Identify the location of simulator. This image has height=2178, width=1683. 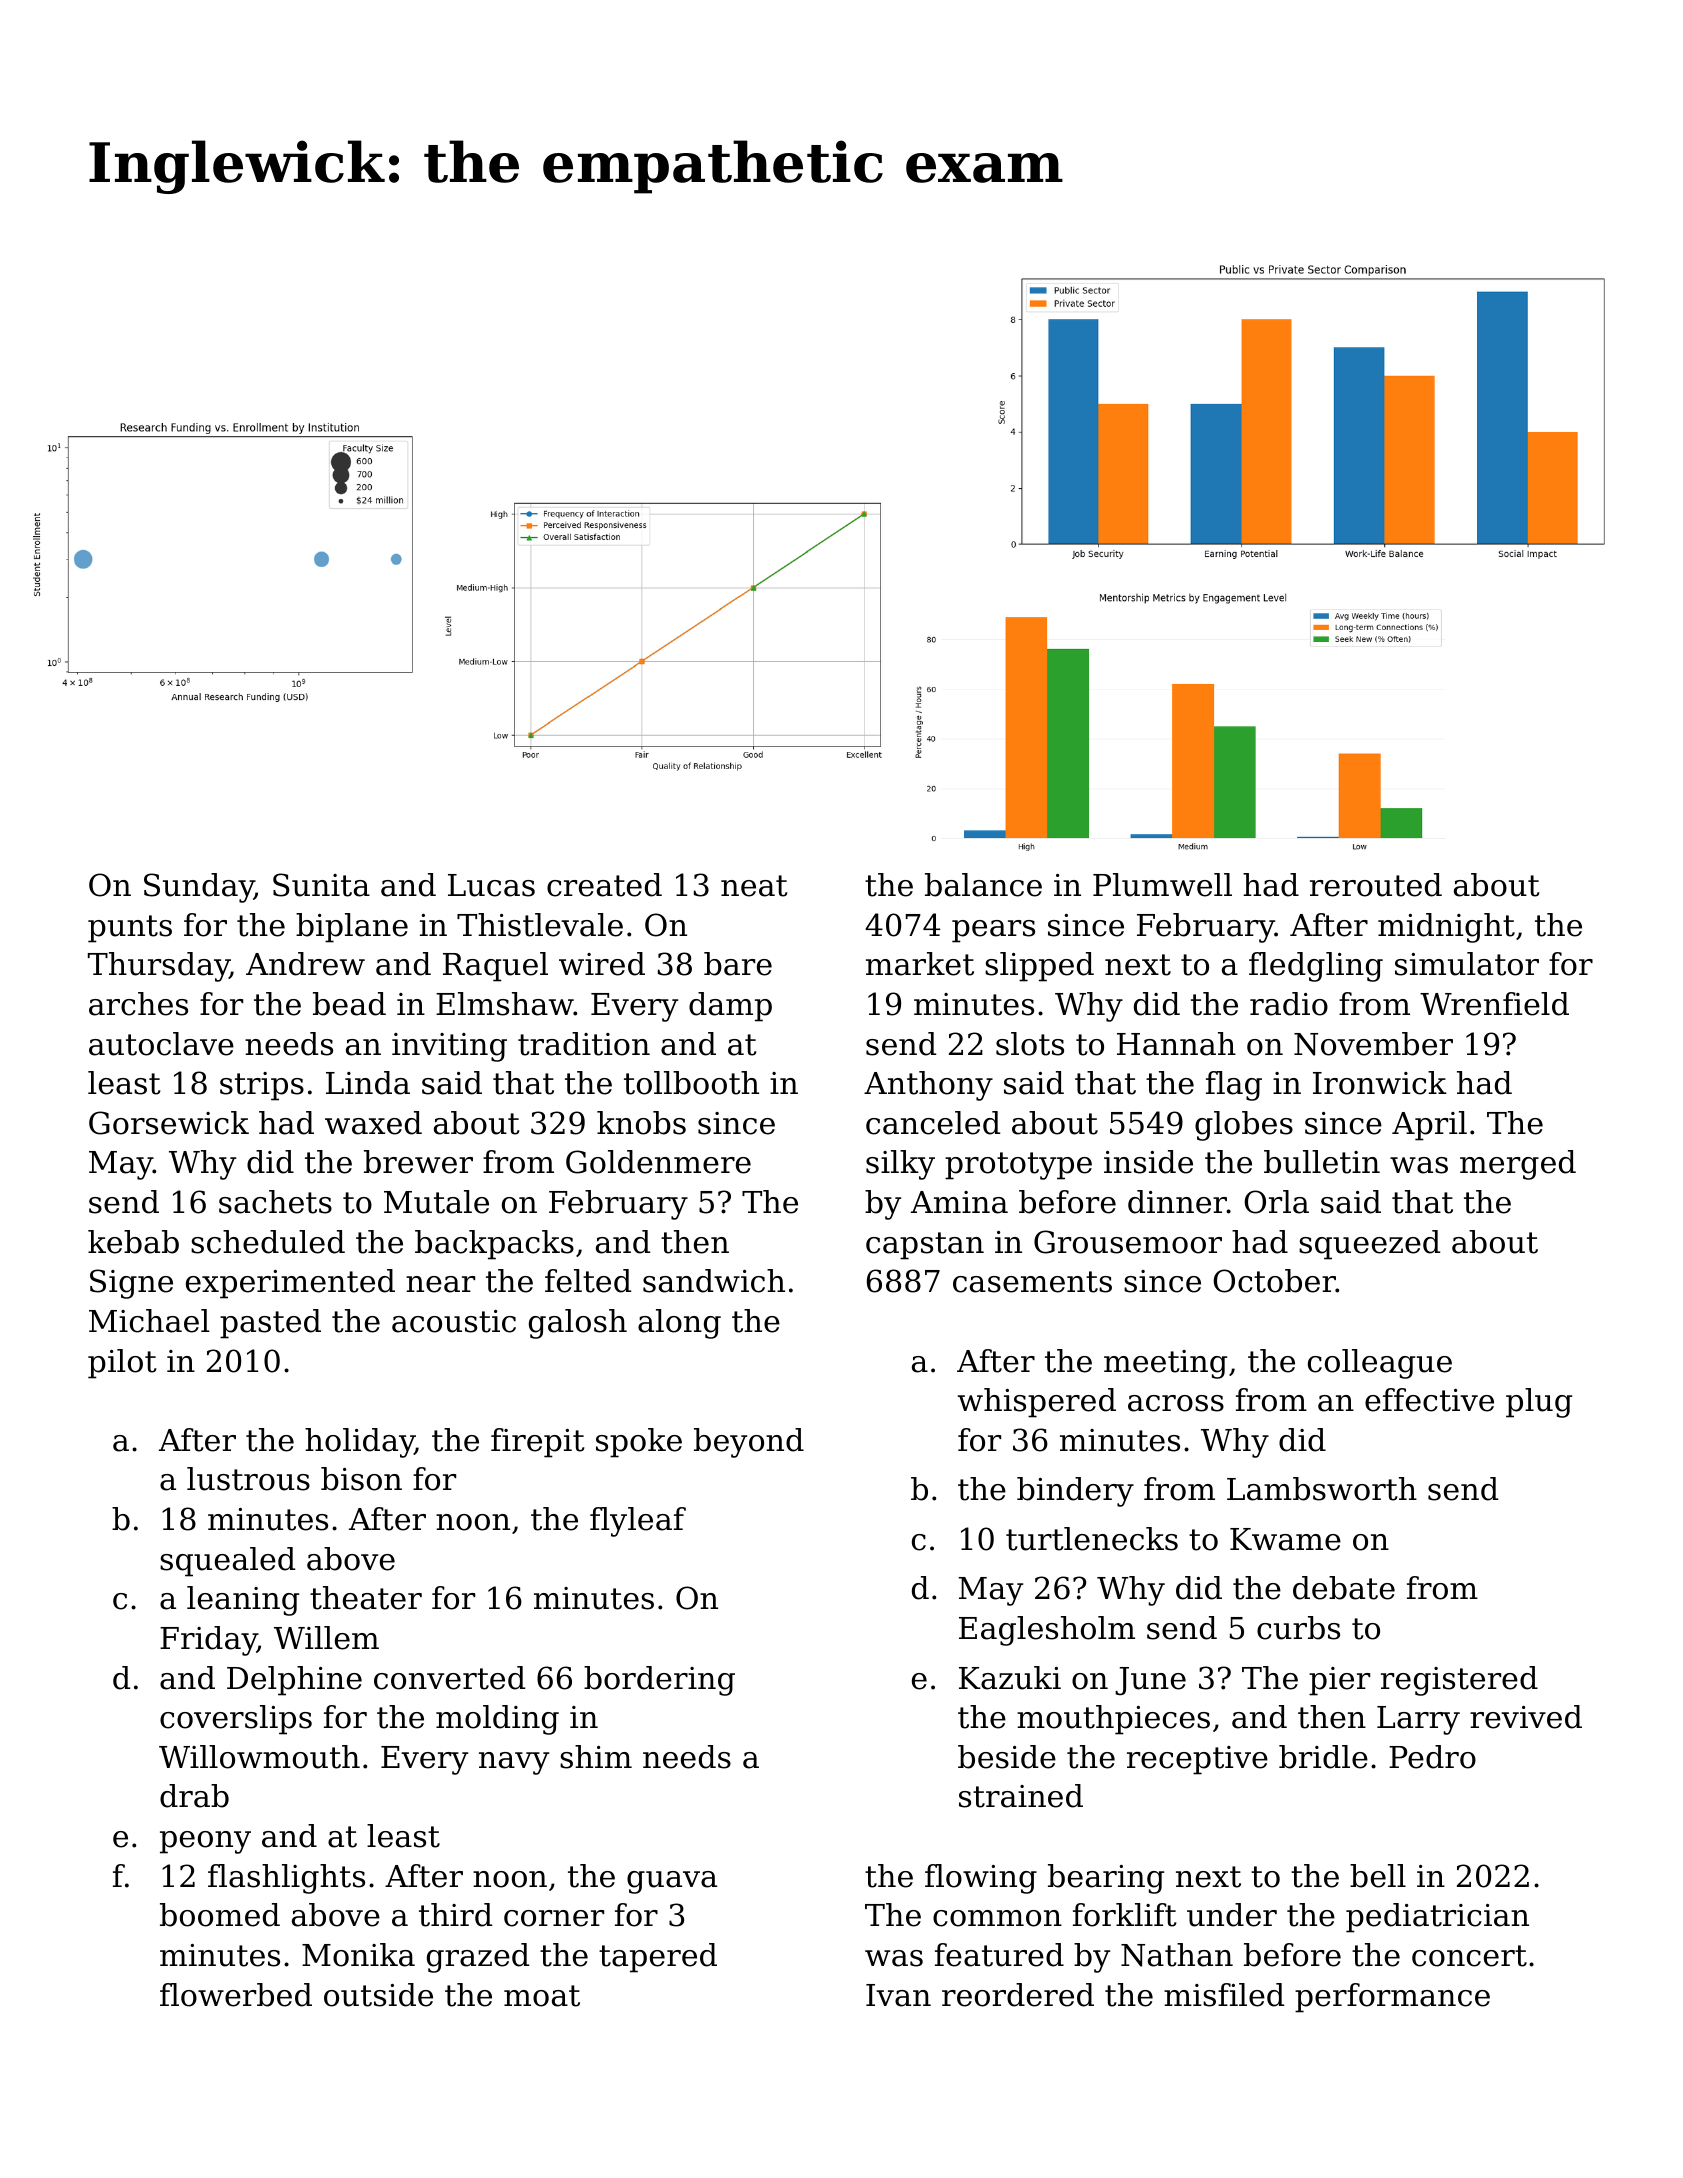
(1467, 964).
